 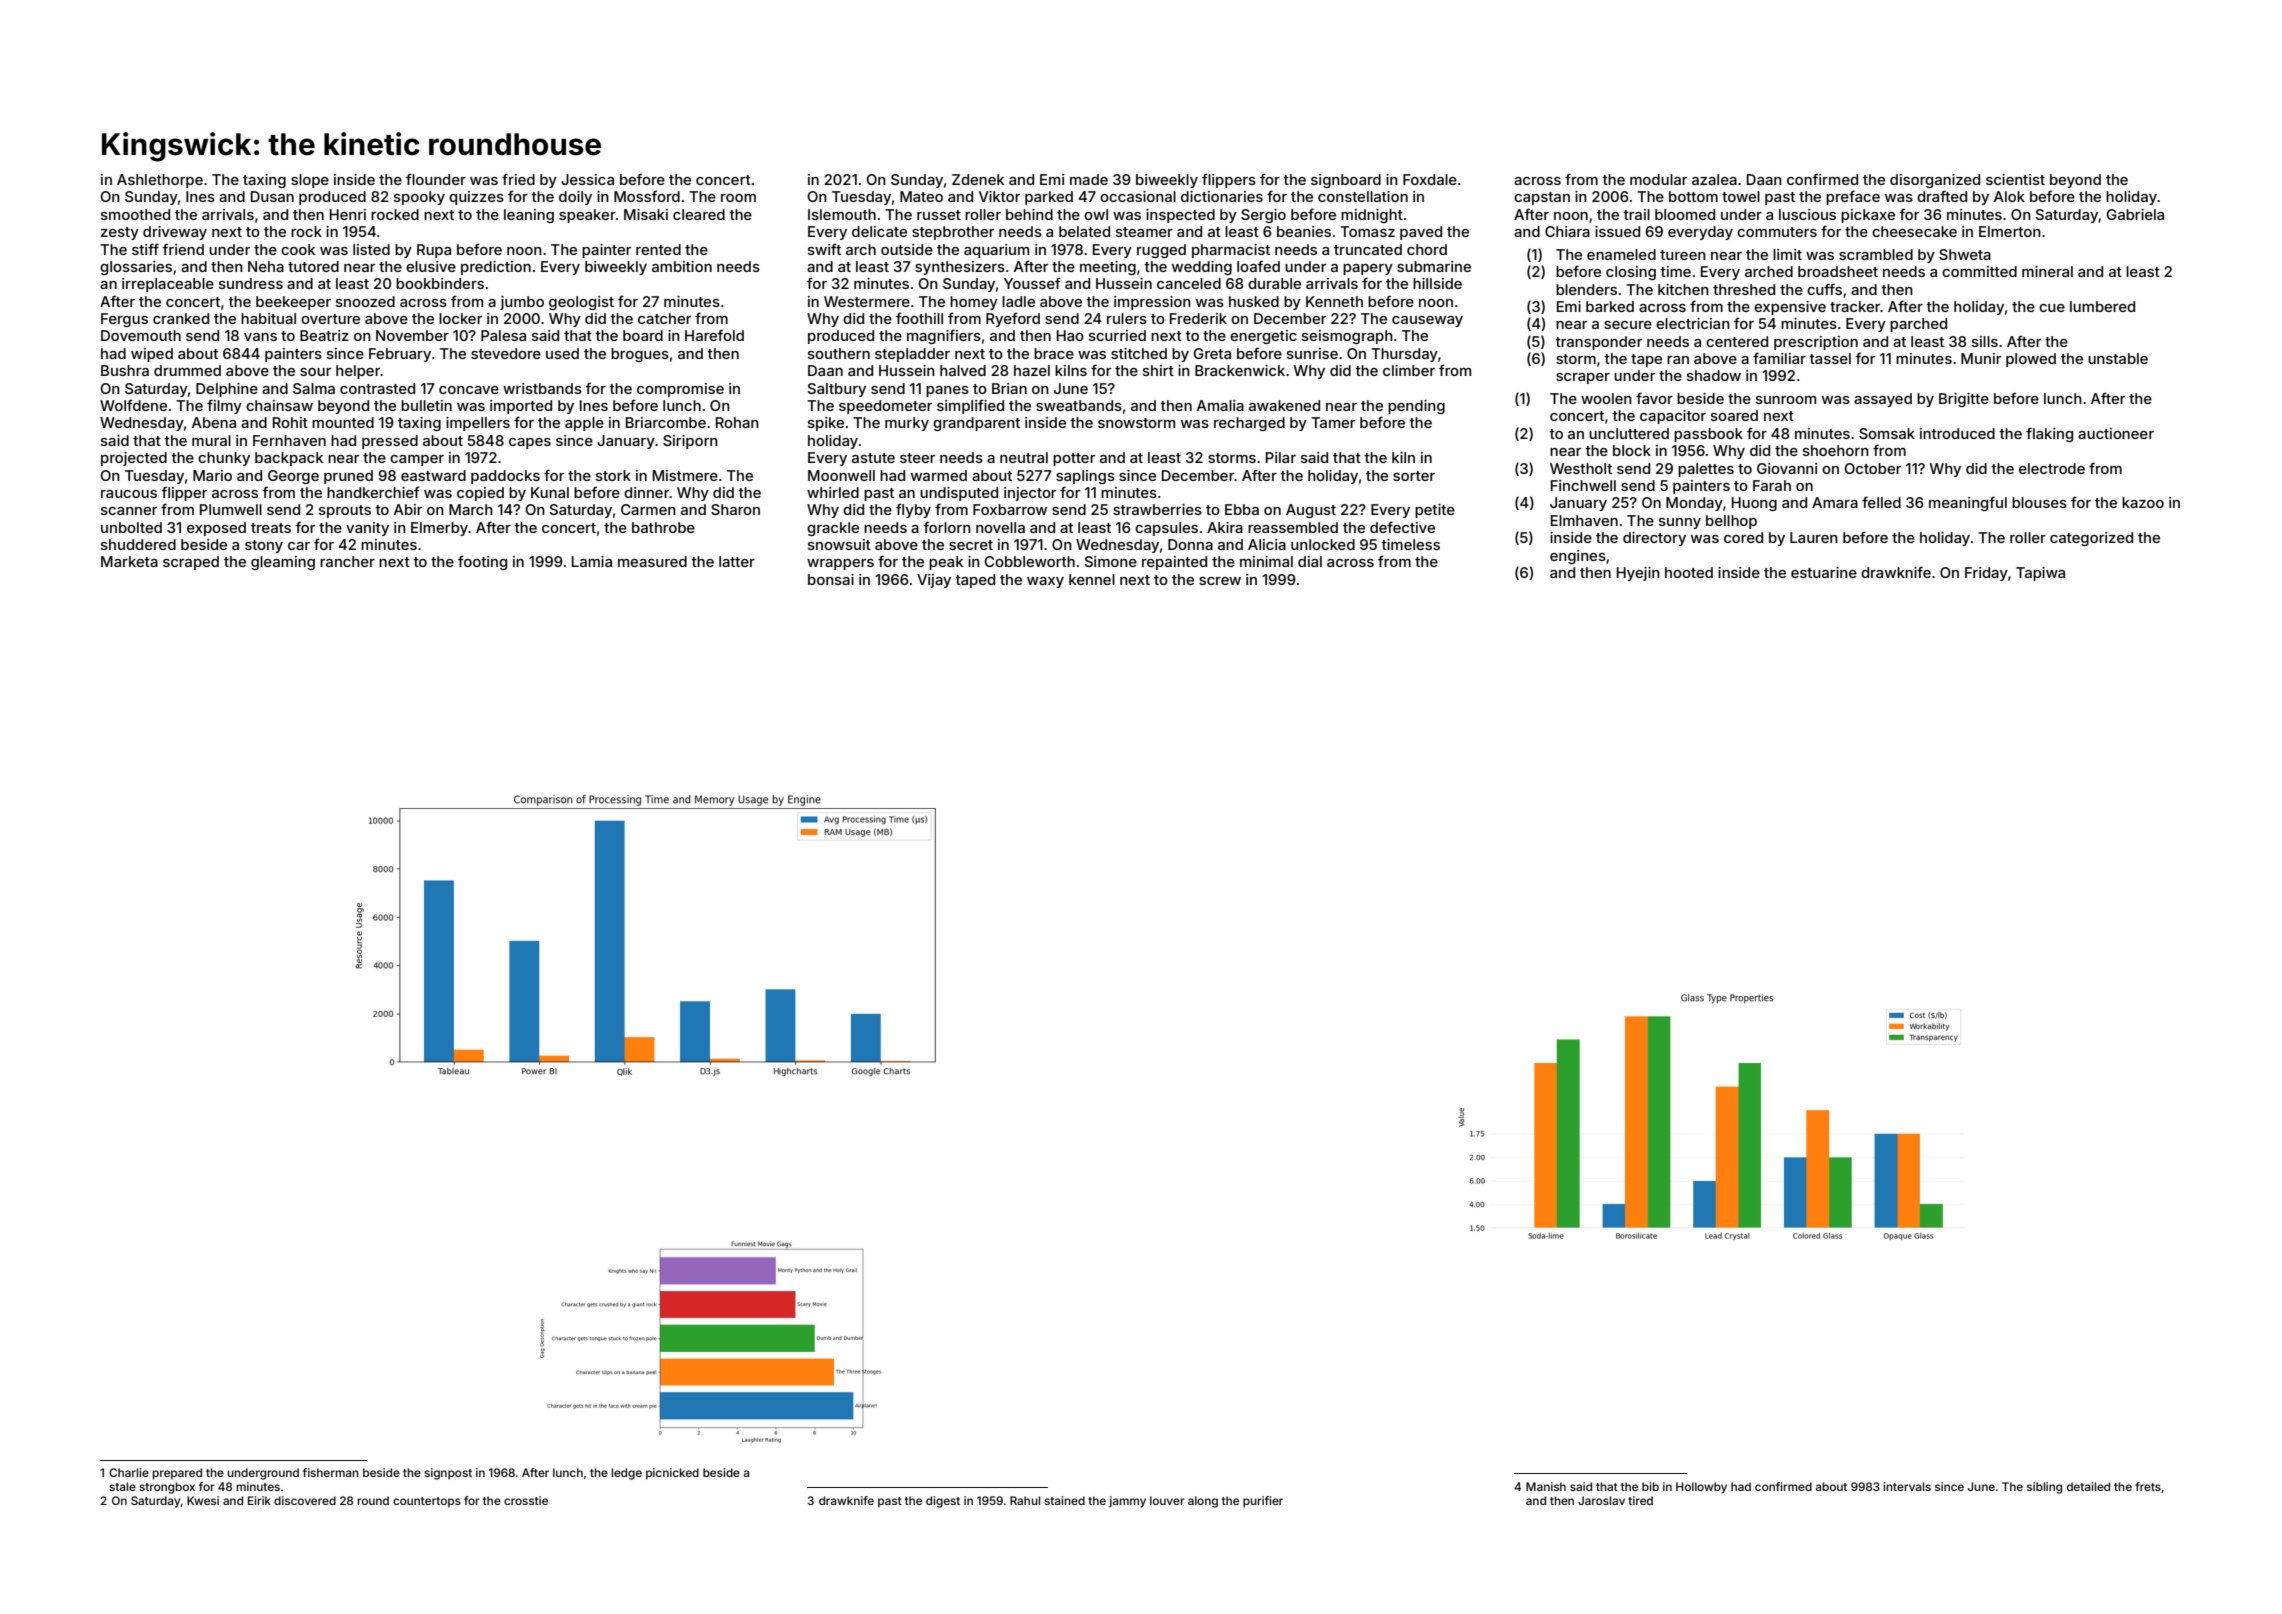 I want to click on digest, so click(x=943, y=1502).
